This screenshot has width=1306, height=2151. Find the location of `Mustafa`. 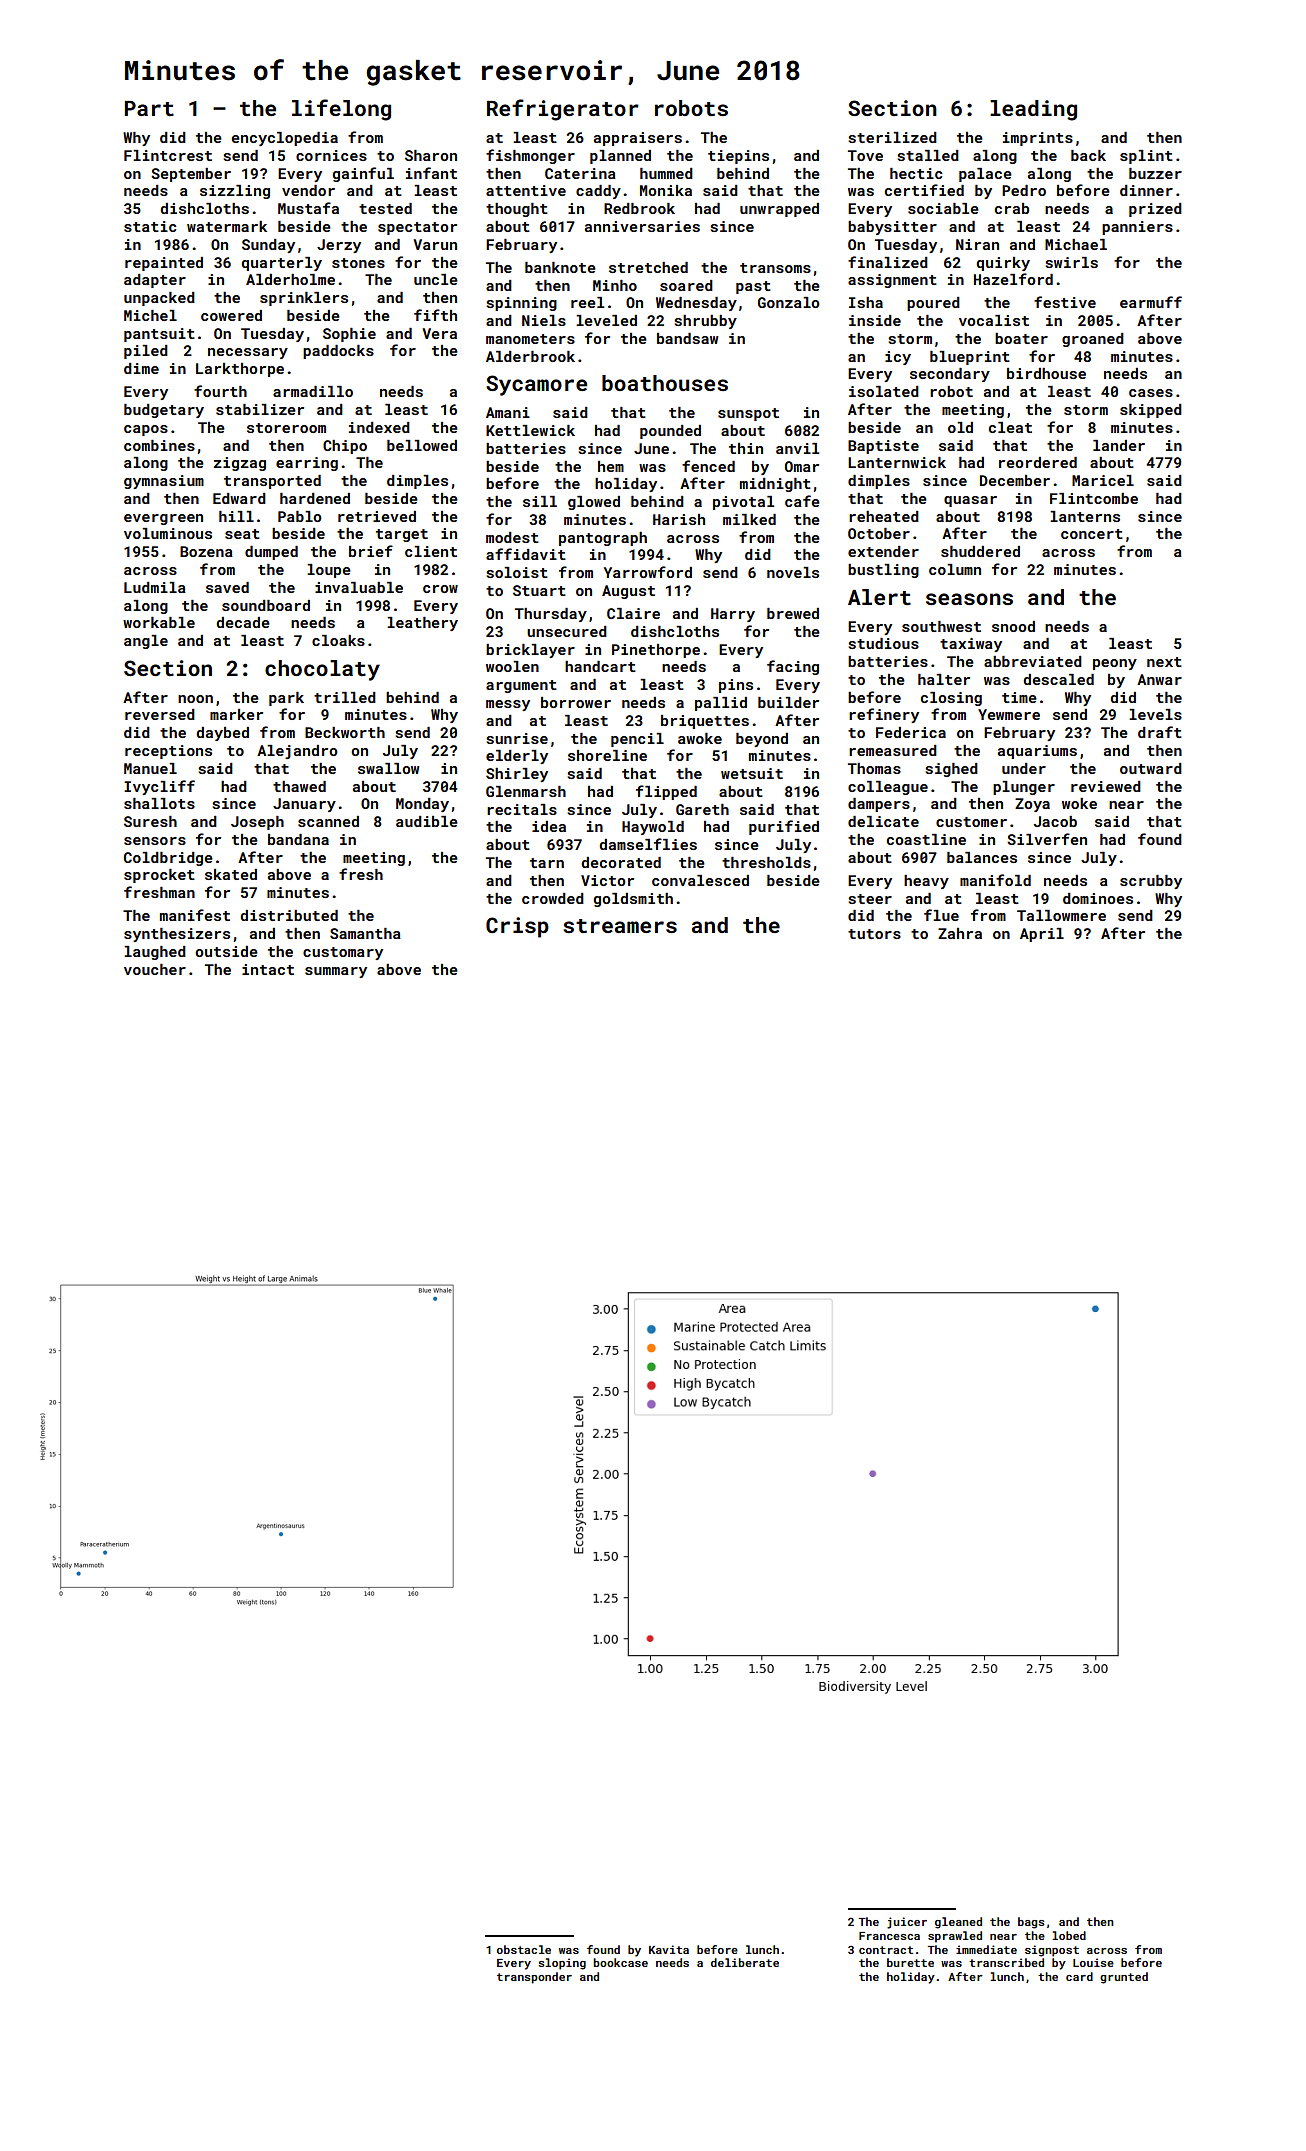

Mustafa is located at coordinates (308, 208).
